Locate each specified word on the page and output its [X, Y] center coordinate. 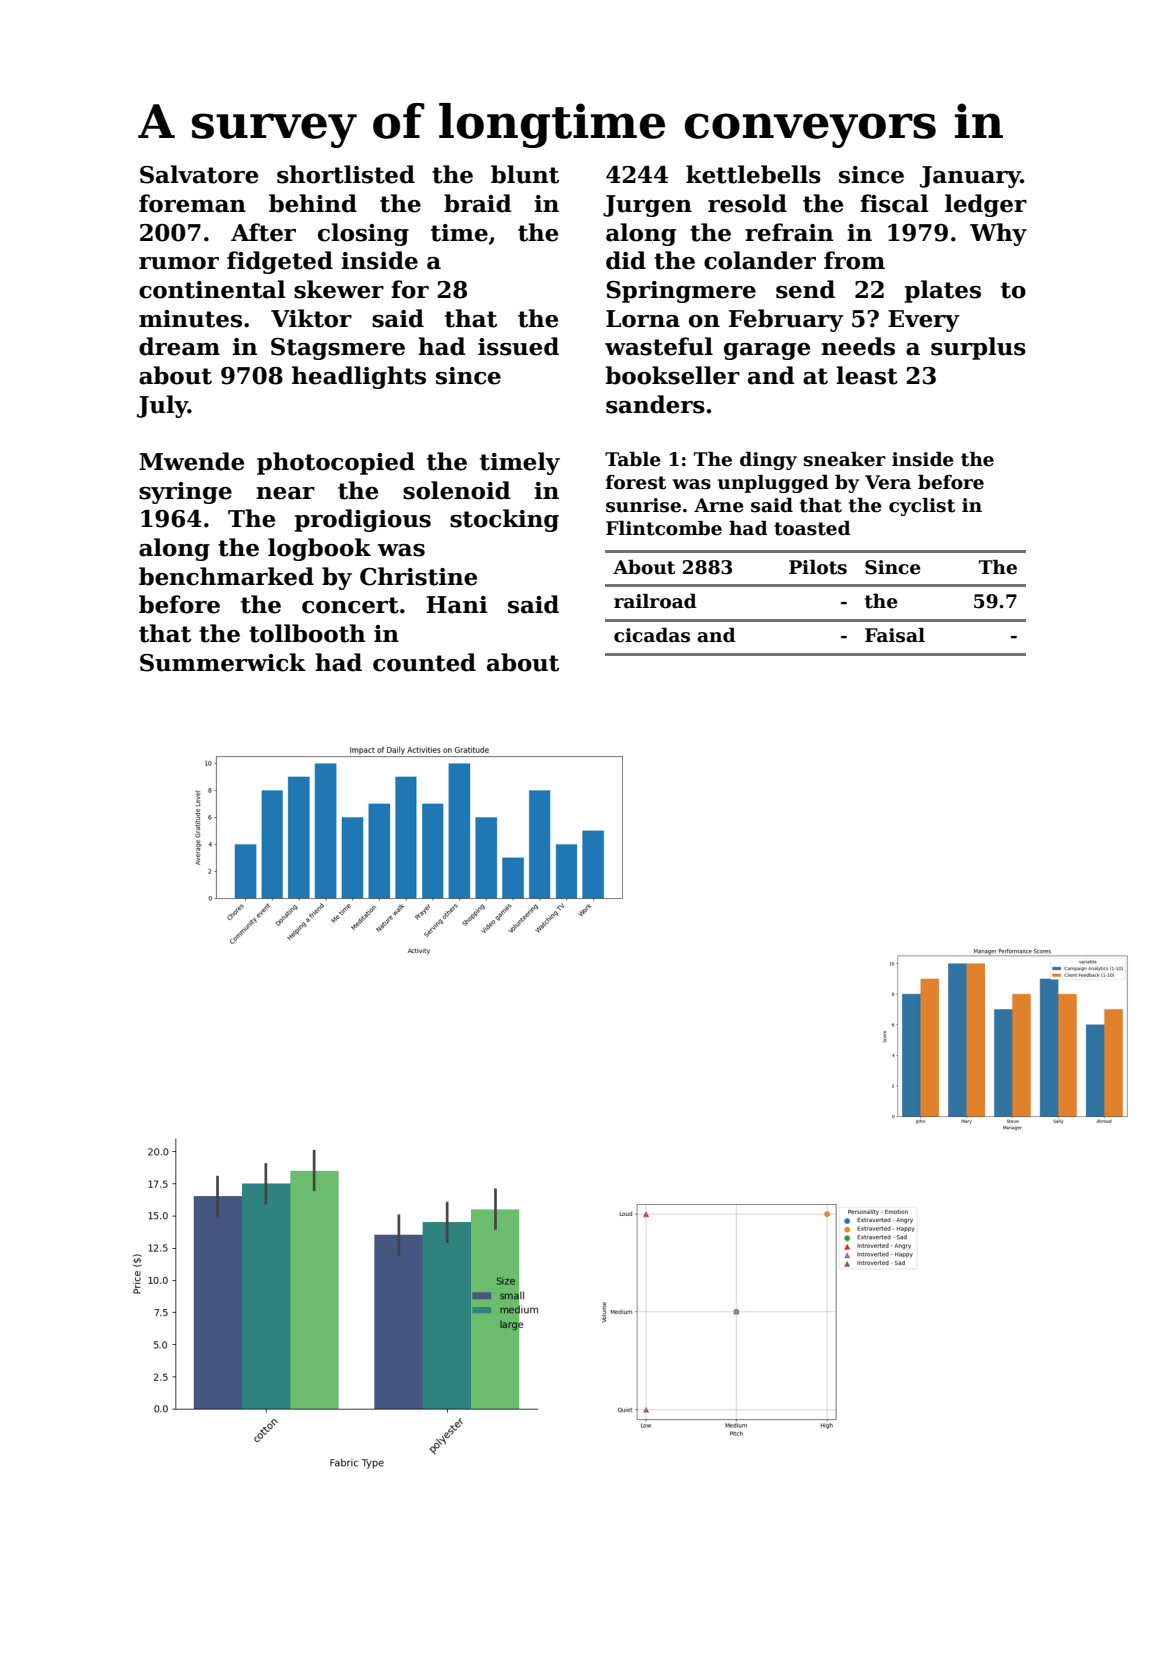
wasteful [659, 346]
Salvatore [199, 174]
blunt [525, 174]
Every [923, 321]
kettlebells [753, 174]
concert [350, 605]
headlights [359, 377]
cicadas [652, 635]
